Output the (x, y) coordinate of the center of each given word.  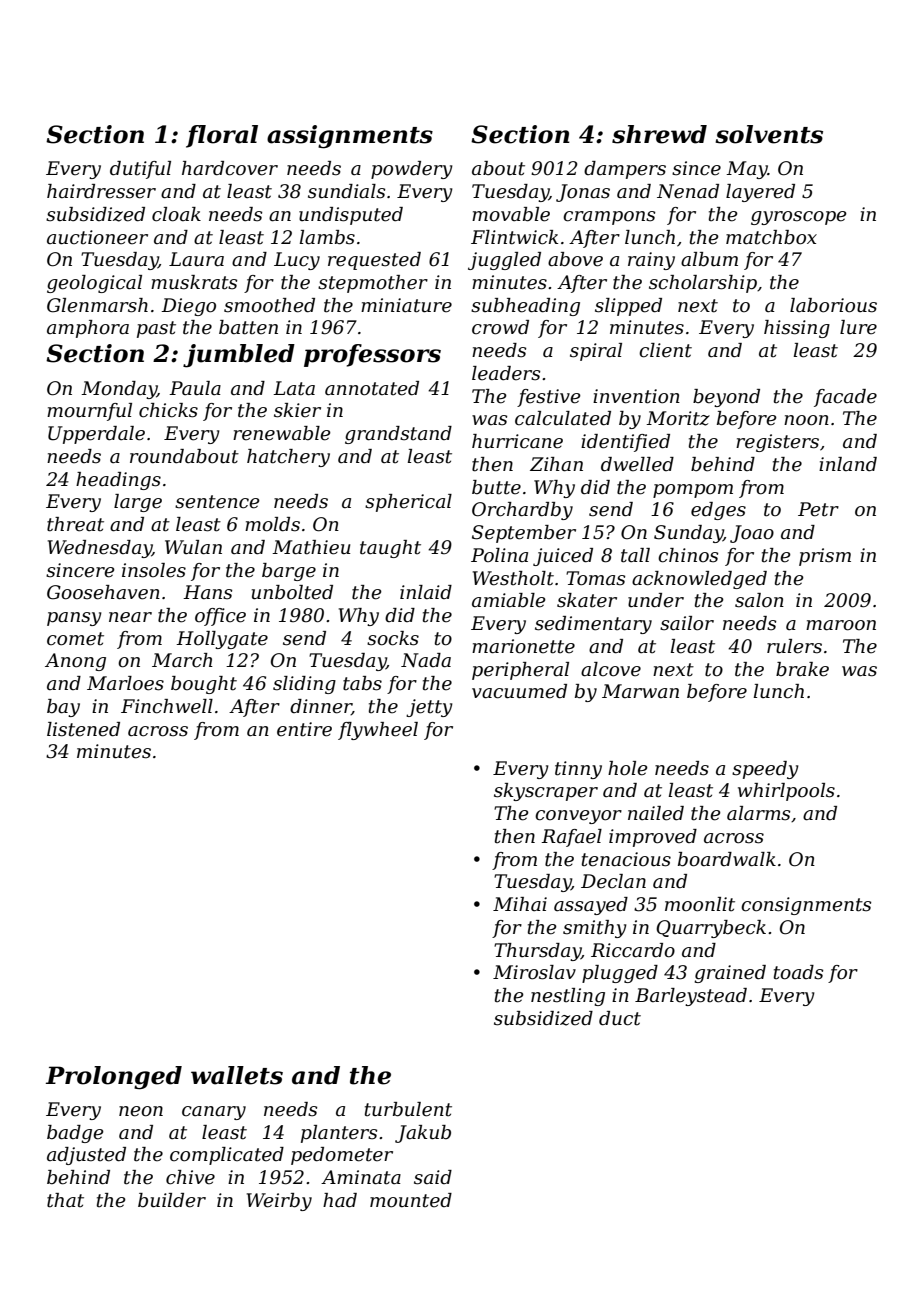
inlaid (426, 592)
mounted (411, 1200)
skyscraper (546, 792)
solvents (769, 134)
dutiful (140, 170)
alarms (758, 813)
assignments (350, 137)
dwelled (637, 464)
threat (75, 524)
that (65, 1200)
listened (83, 729)
